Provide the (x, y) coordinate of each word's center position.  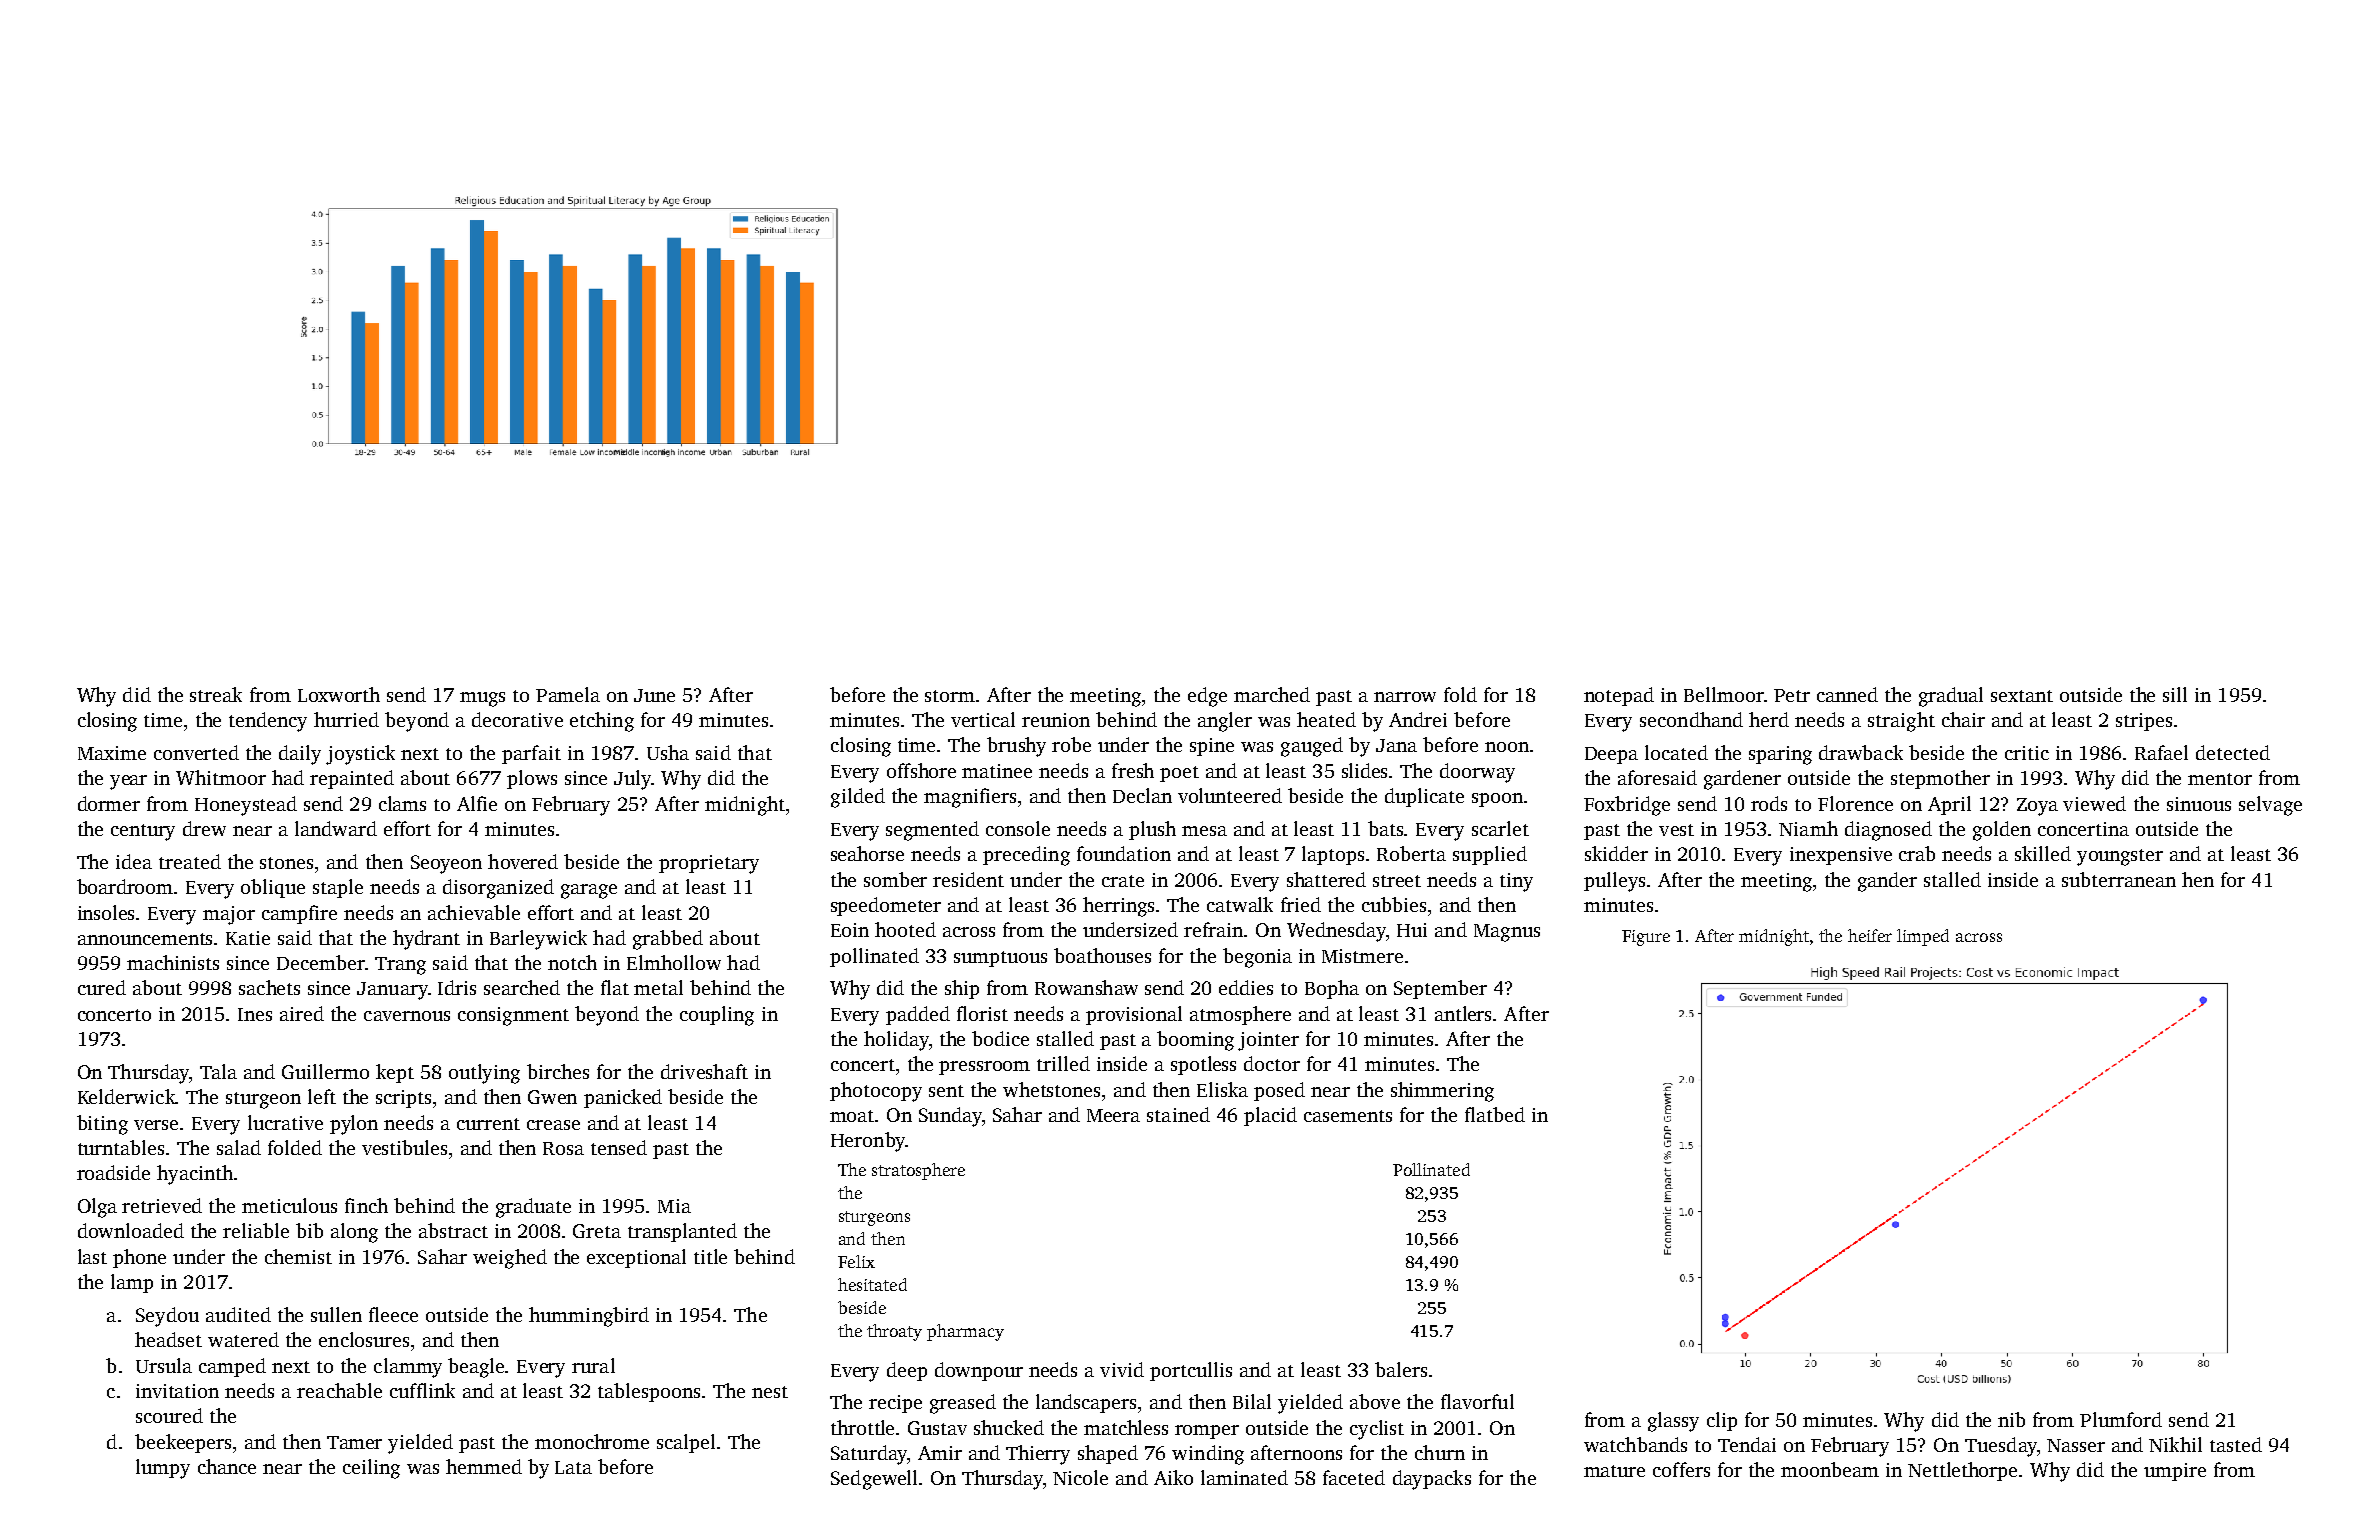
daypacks (1432, 1480)
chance (227, 1466)
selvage (2270, 806)
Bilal (1252, 1401)
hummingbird (589, 1317)
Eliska (1222, 1089)
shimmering (1442, 1092)
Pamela (568, 694)
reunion (1056, 720)
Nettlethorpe (1962, 1471)
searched (522, 987)
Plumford (2121, 1419)
